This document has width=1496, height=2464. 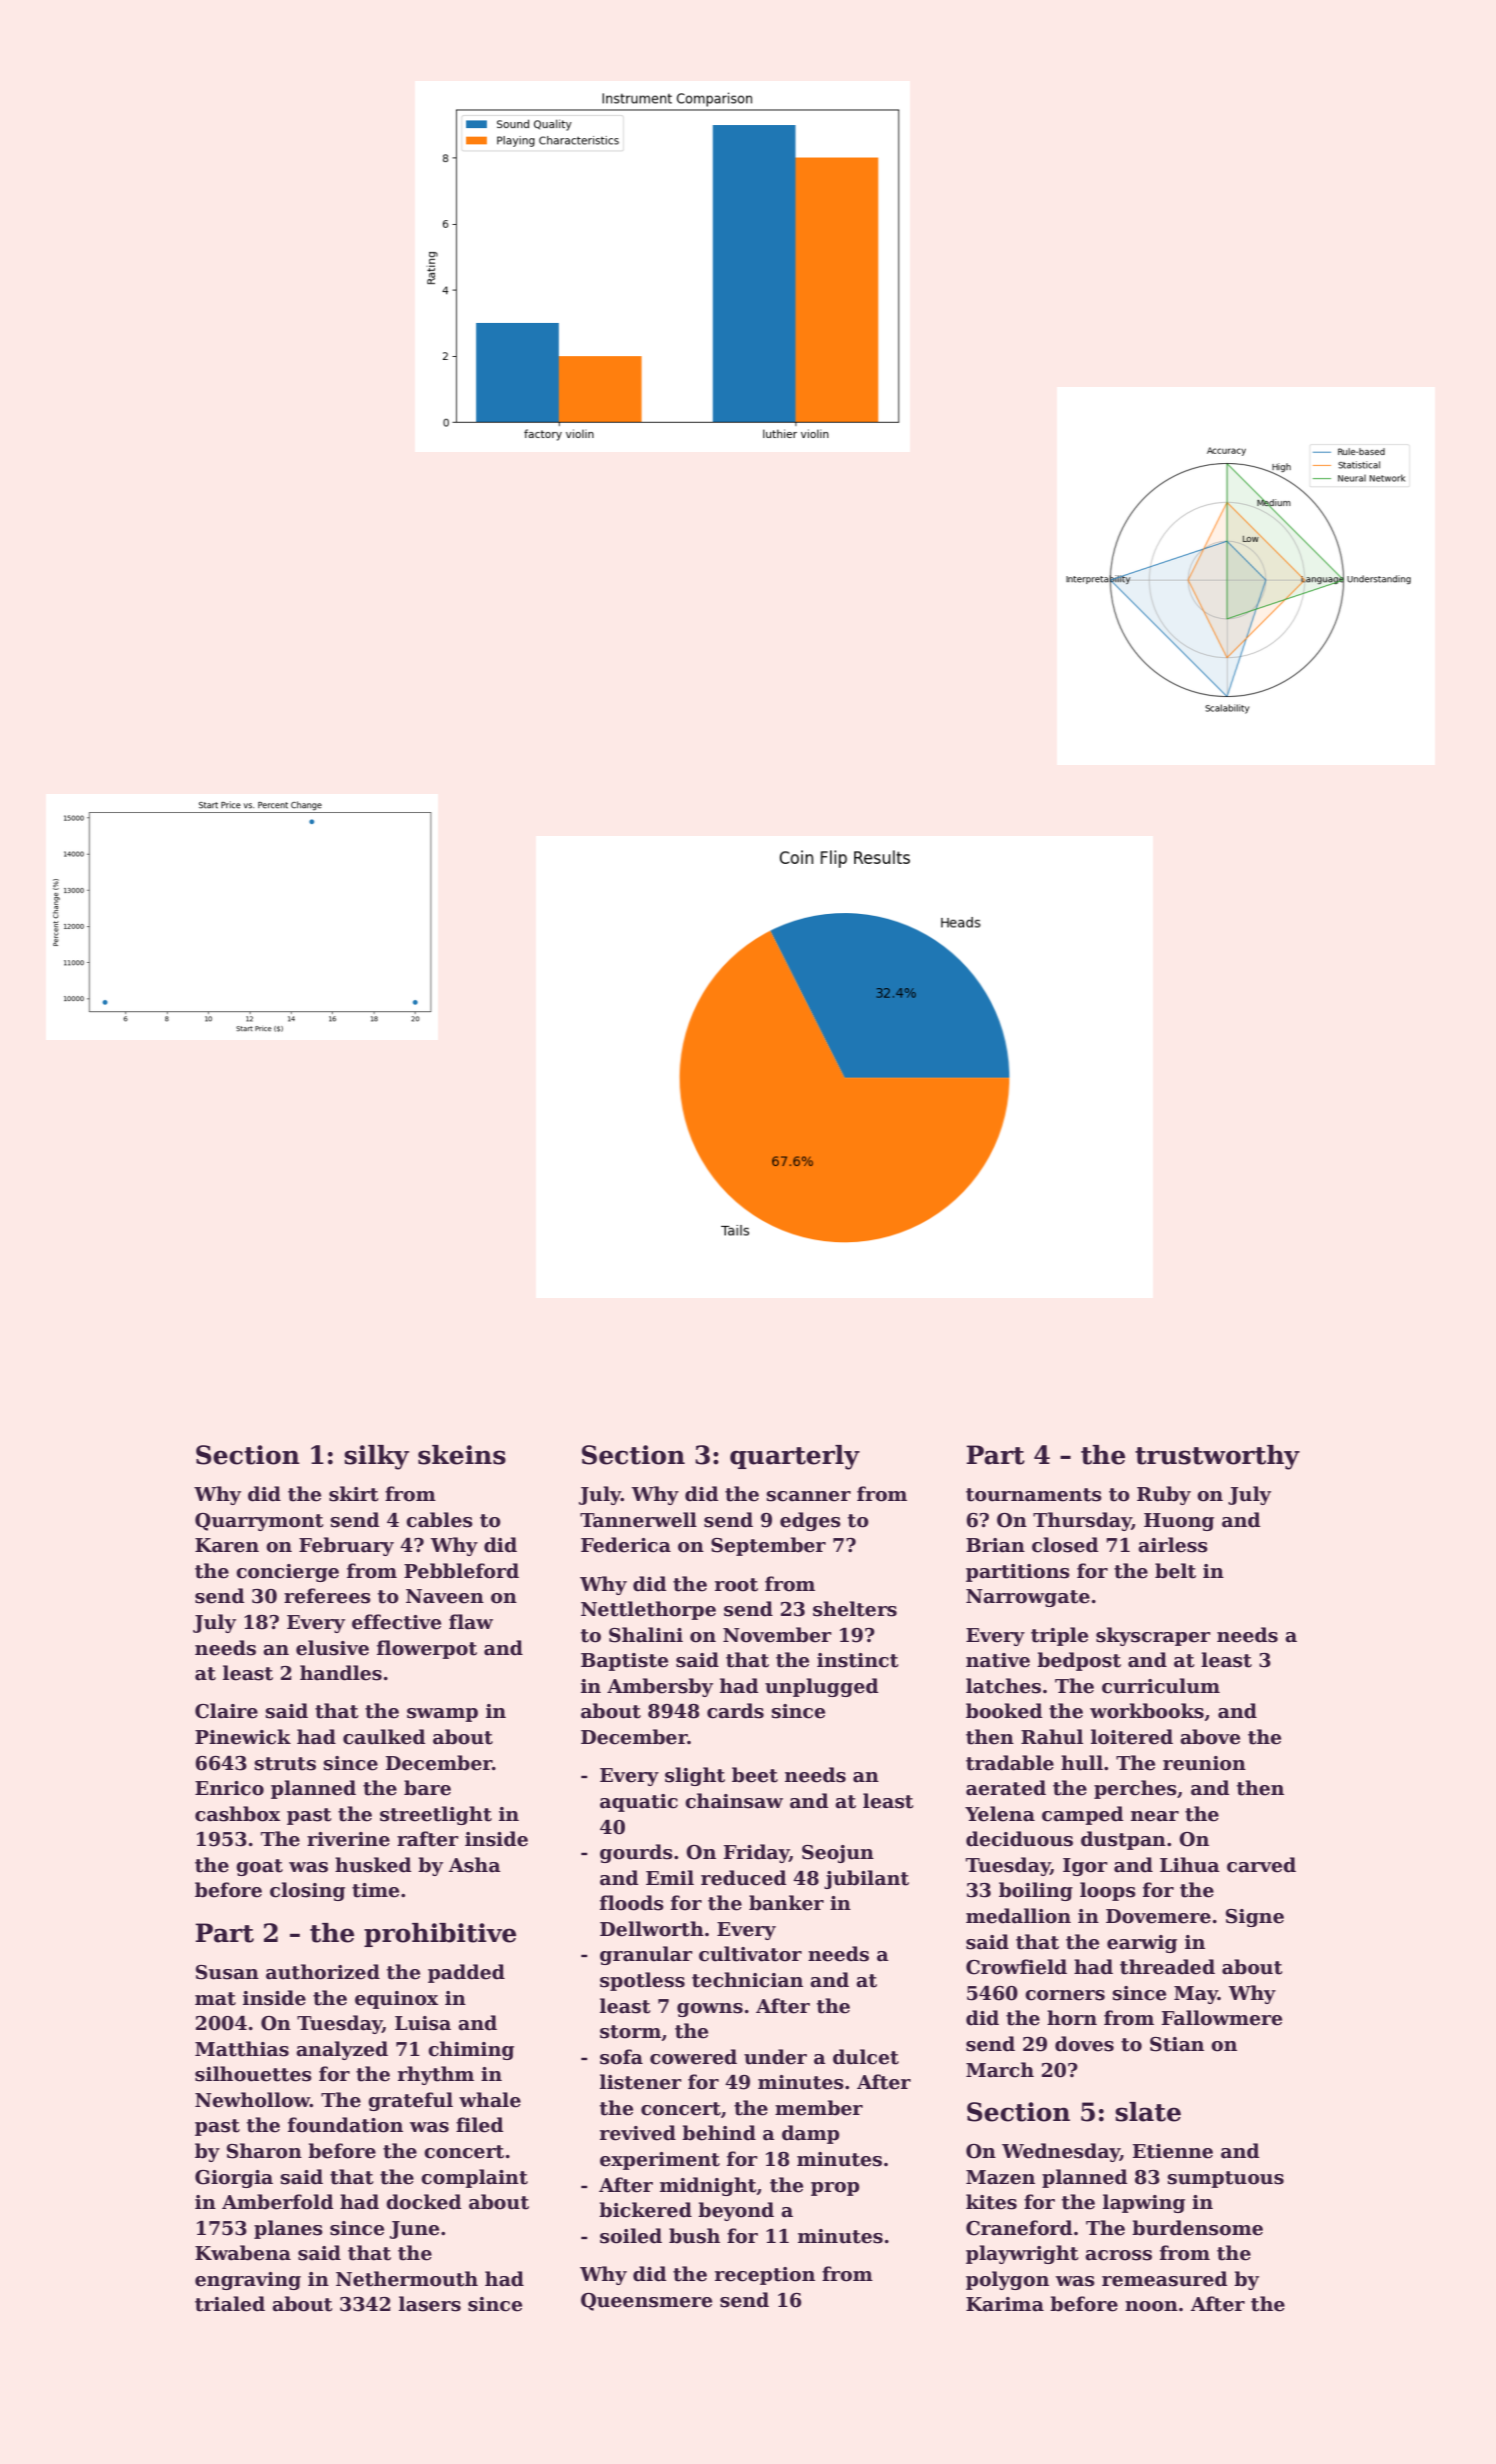 I want to click on Karen, so click(x=227, y=1545).
